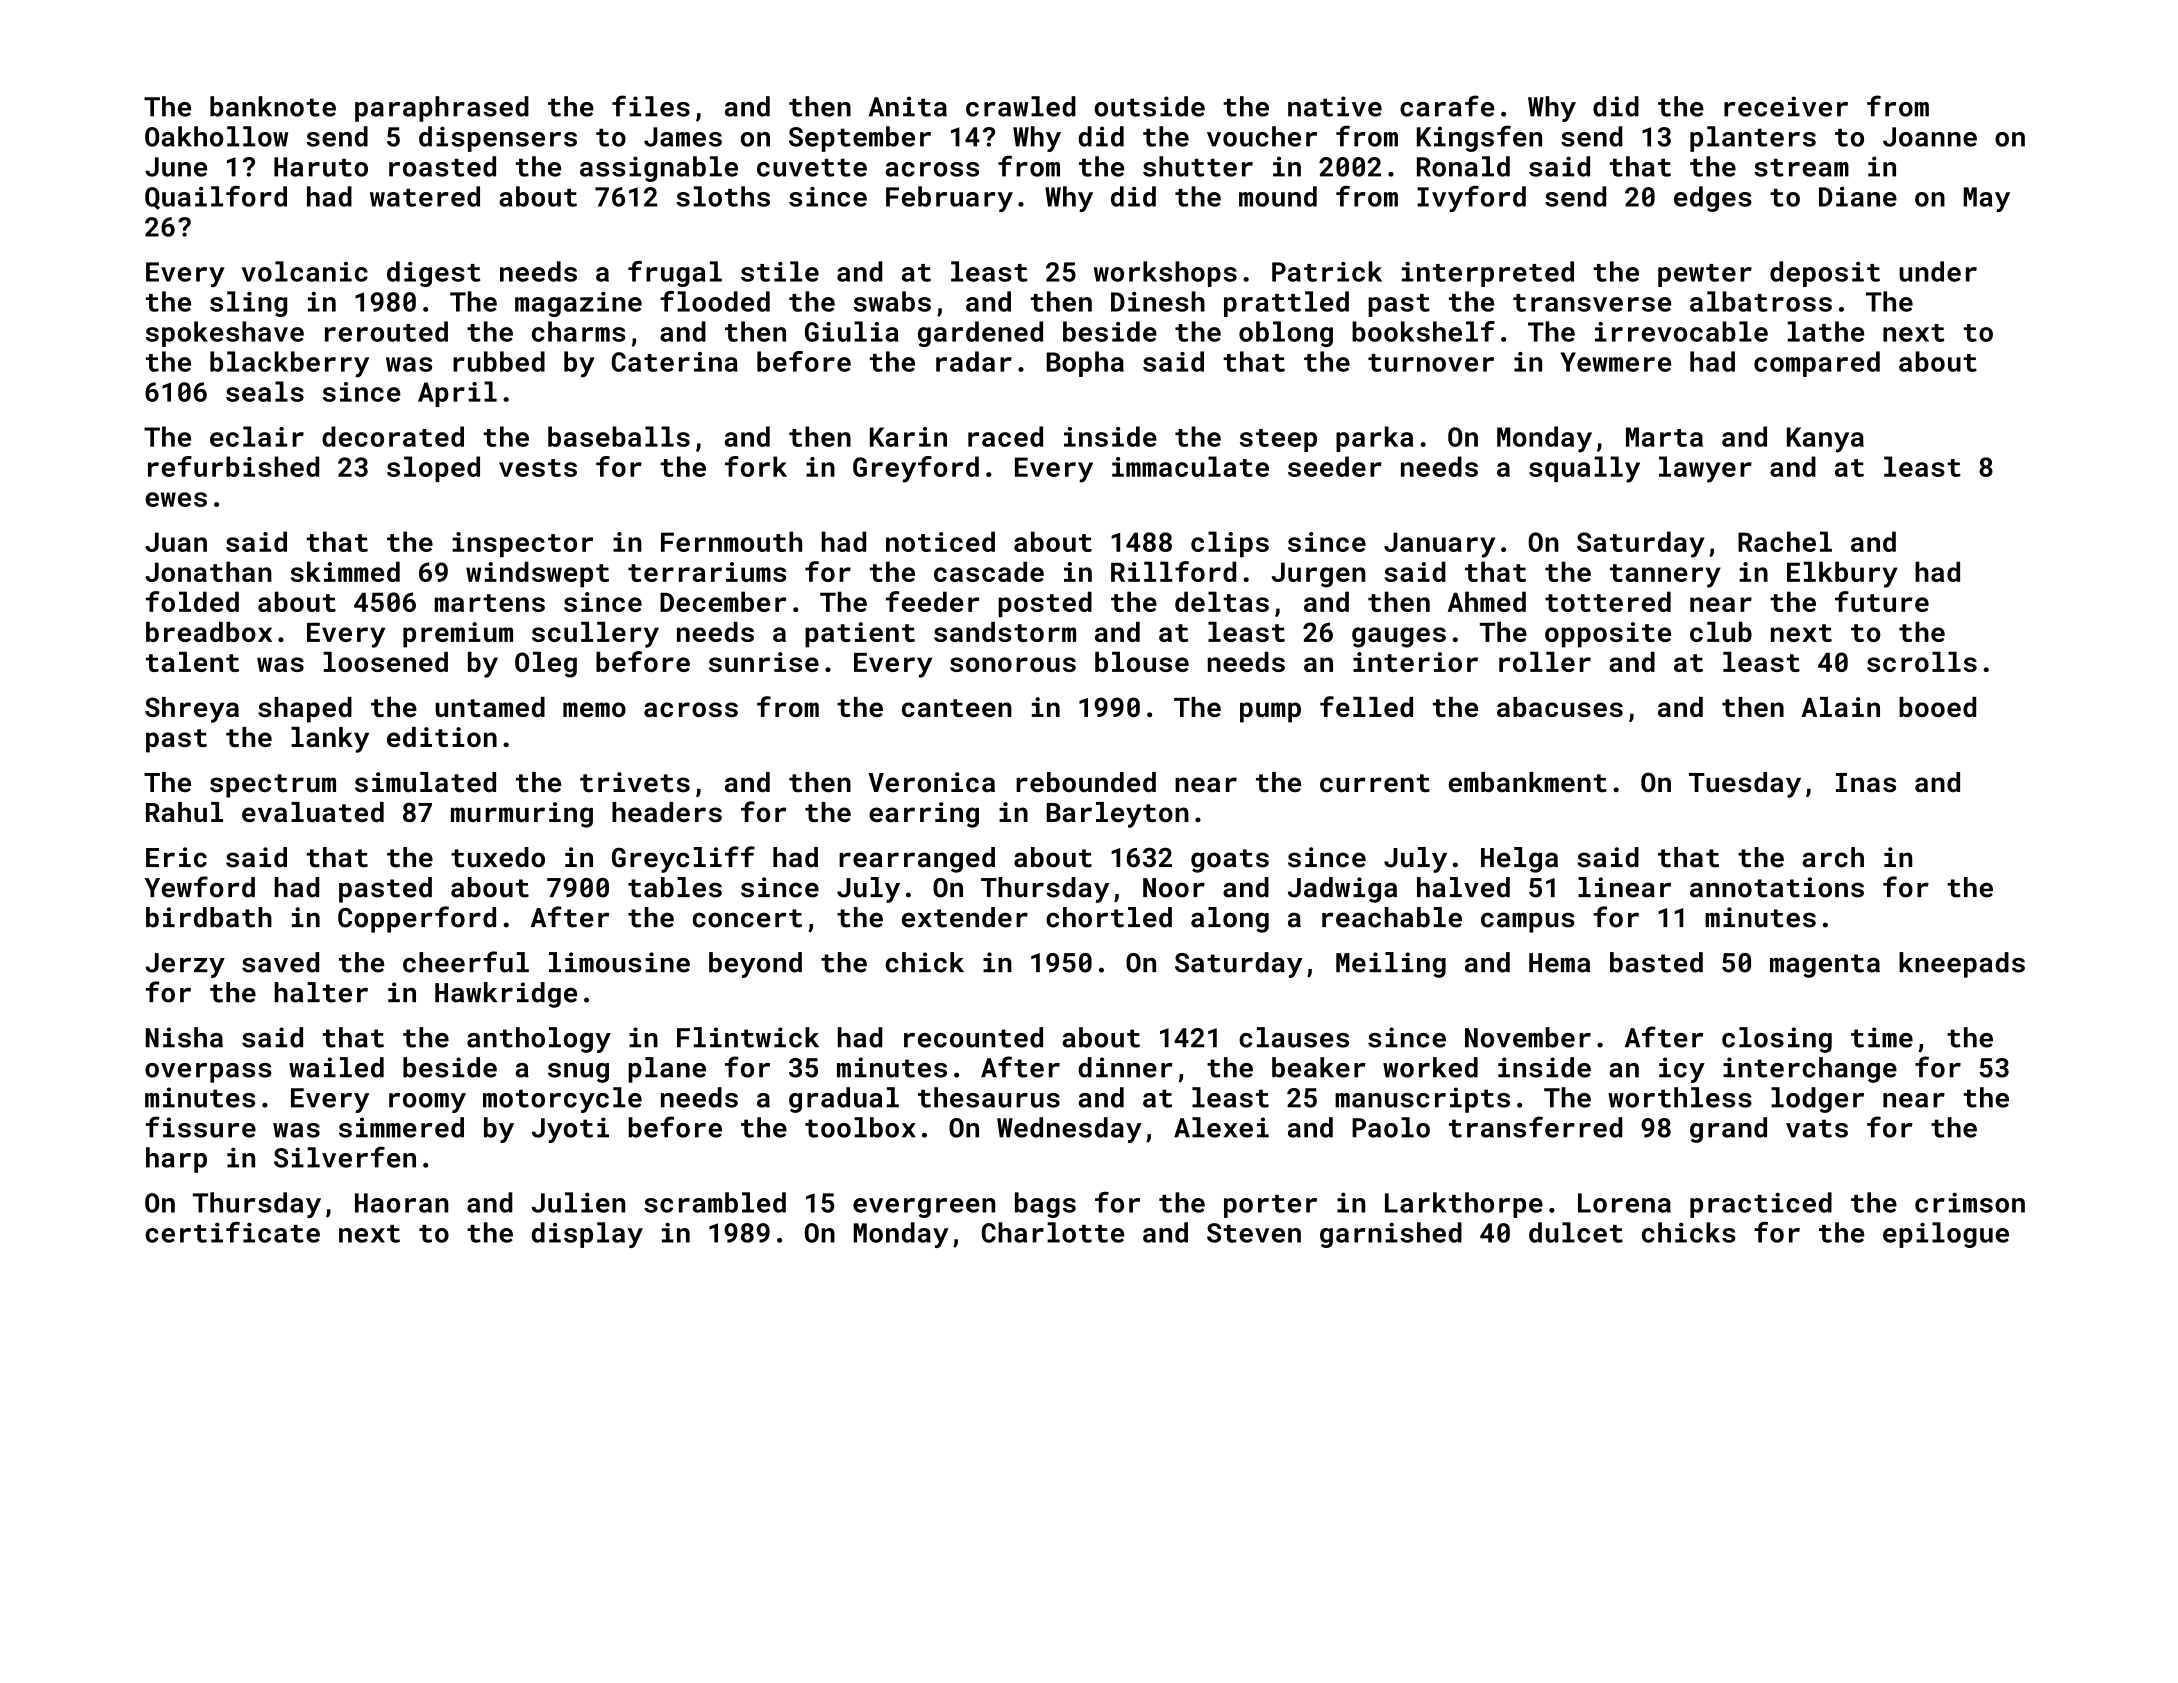 Image resolution: width=2178 pixels, height=1683 pixels. Describe the element at coordinates (216, 197) in the screenshot. I see `Quailford` at that location.
